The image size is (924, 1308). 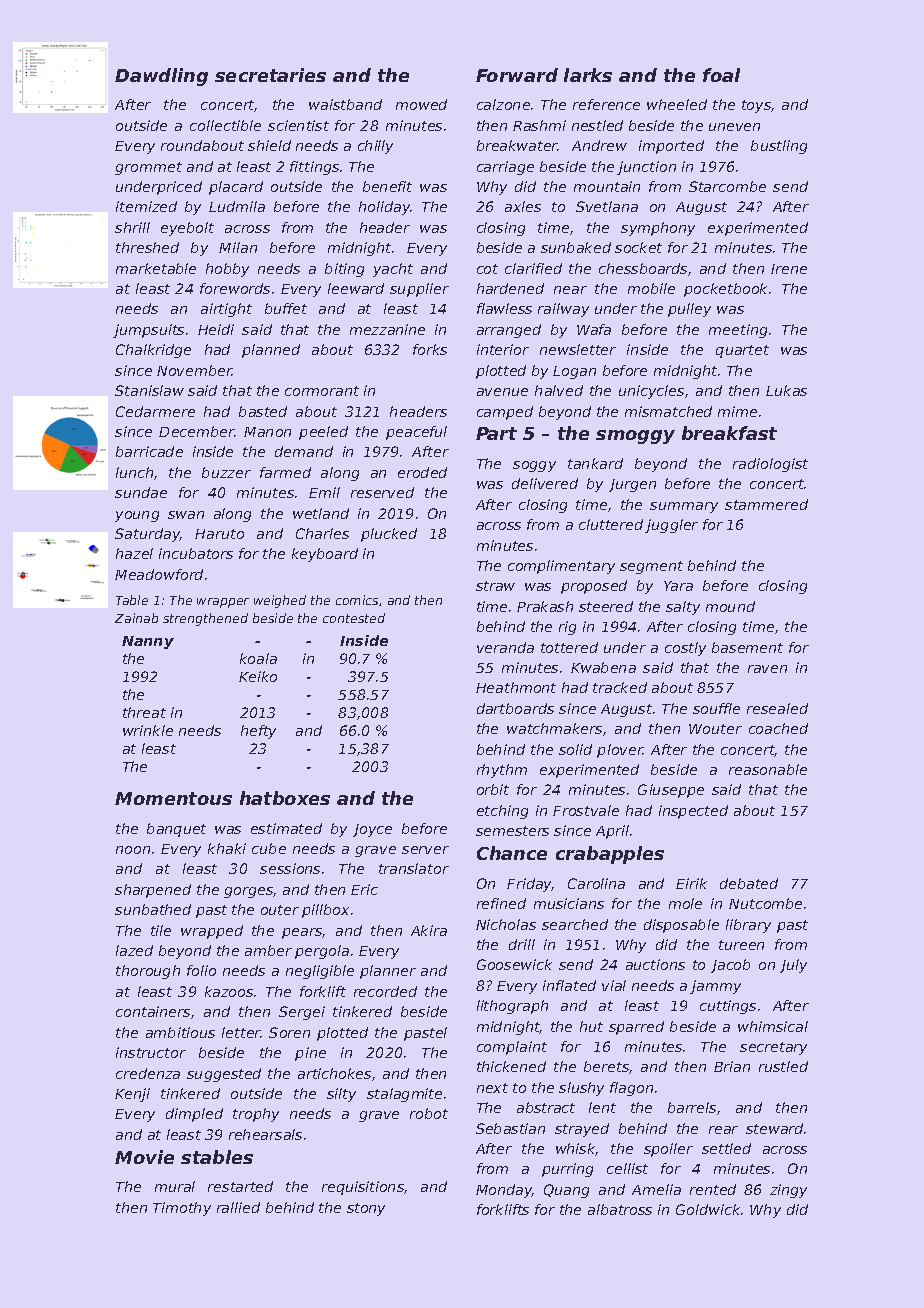 What do you see at coordinates (357, 600) in the screenshot?
I see `comics` at bounding box center [357, 600].
